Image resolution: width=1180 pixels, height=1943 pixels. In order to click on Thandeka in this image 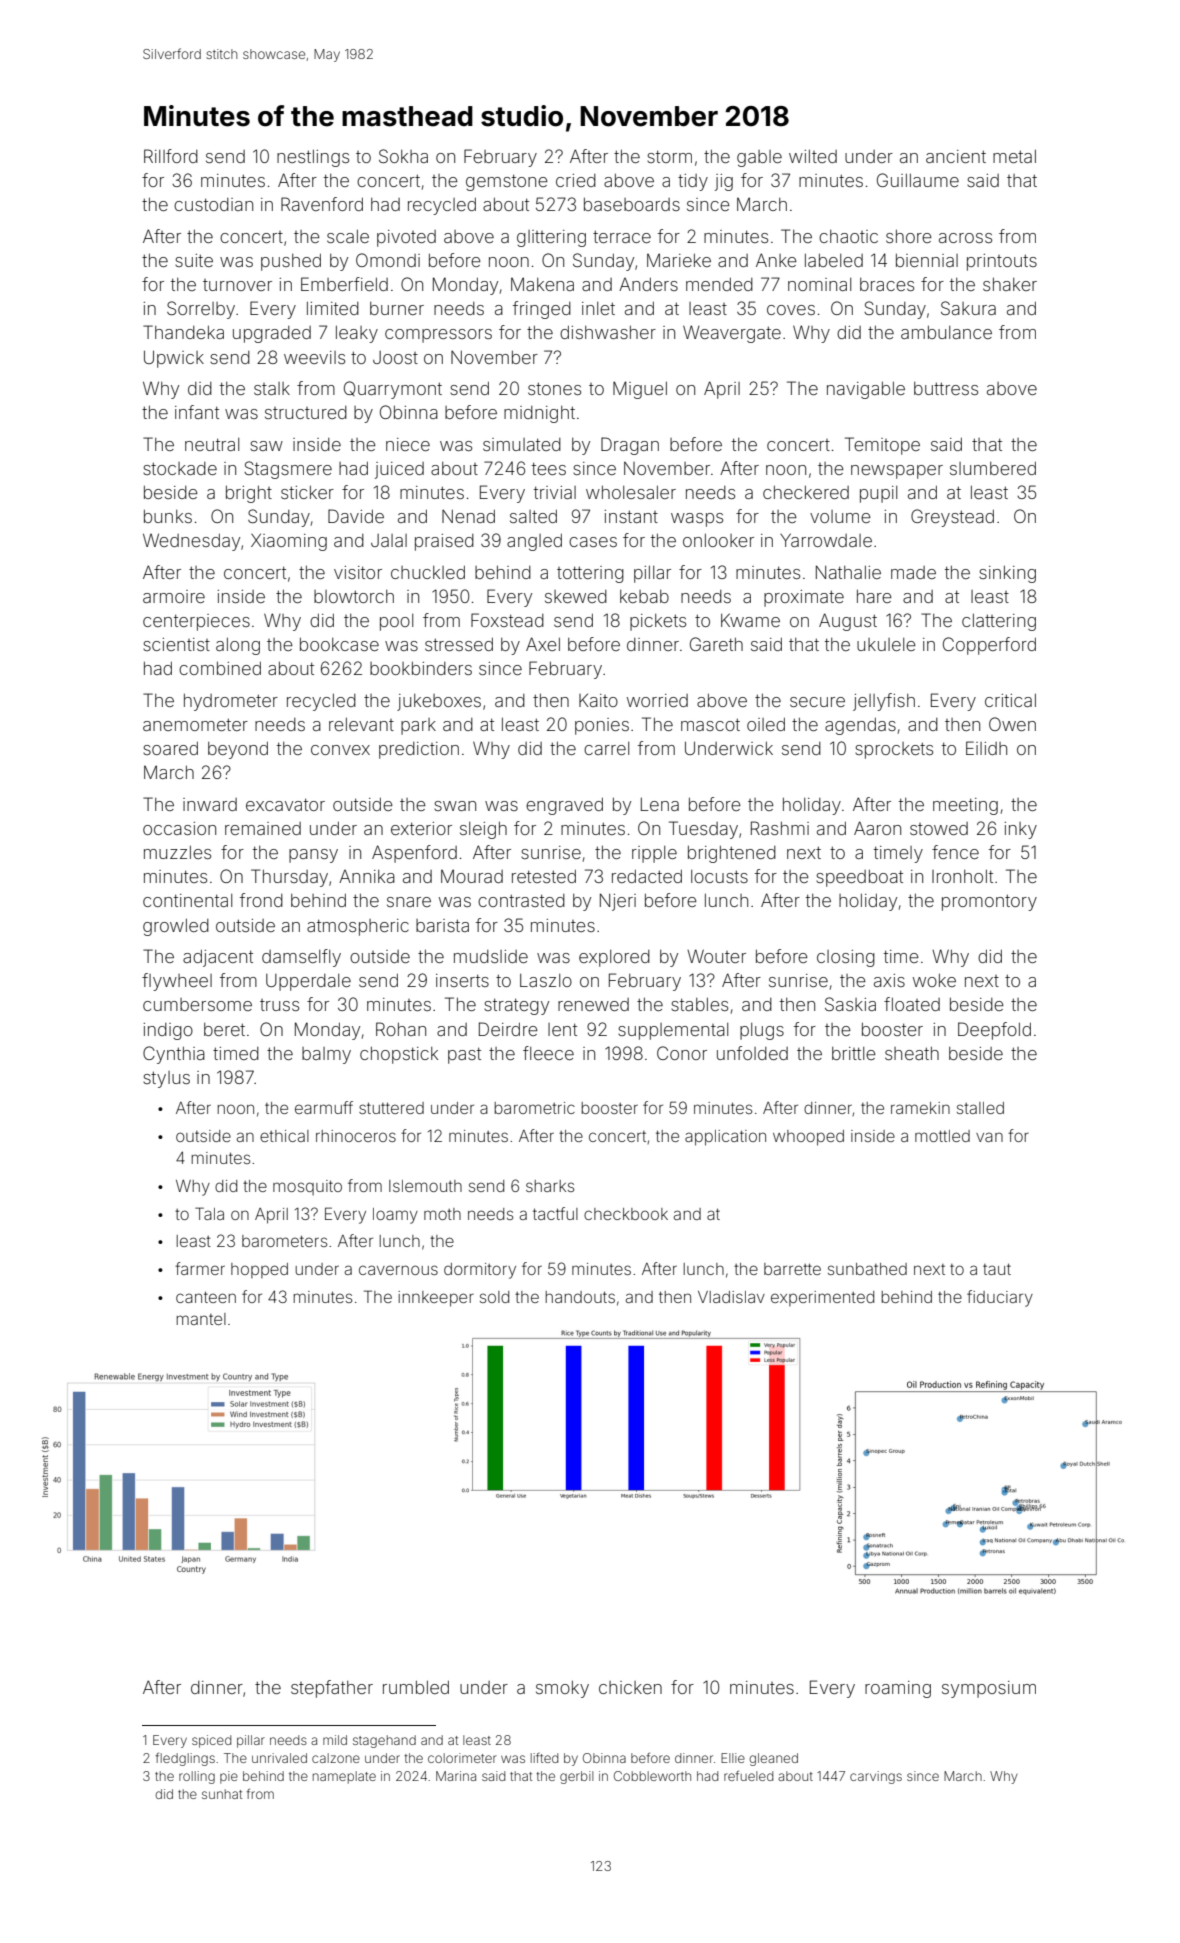, I will do `click(183, 332)`.
